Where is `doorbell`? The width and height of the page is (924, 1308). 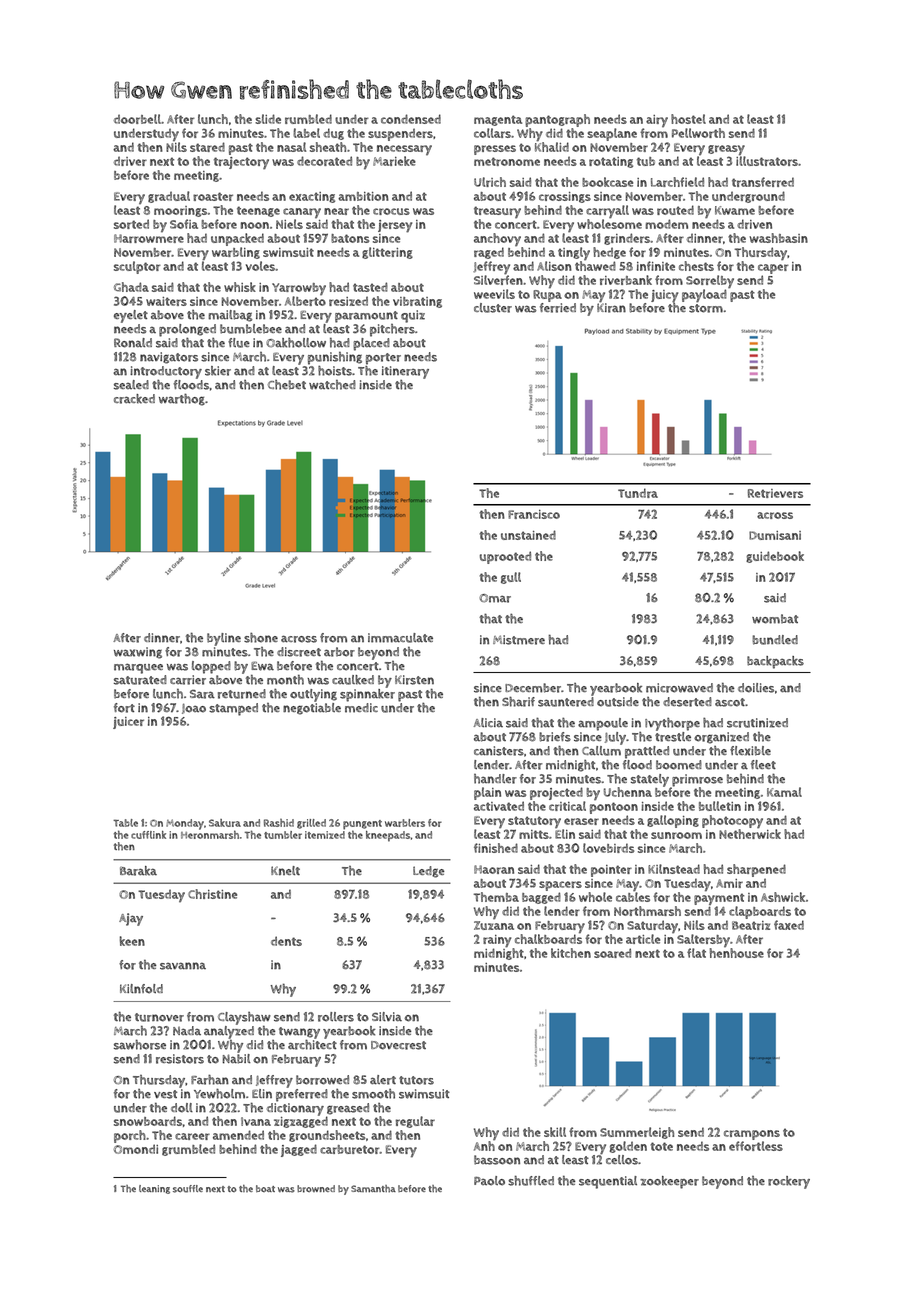 doorbell is located at coordinates (137, 119).
